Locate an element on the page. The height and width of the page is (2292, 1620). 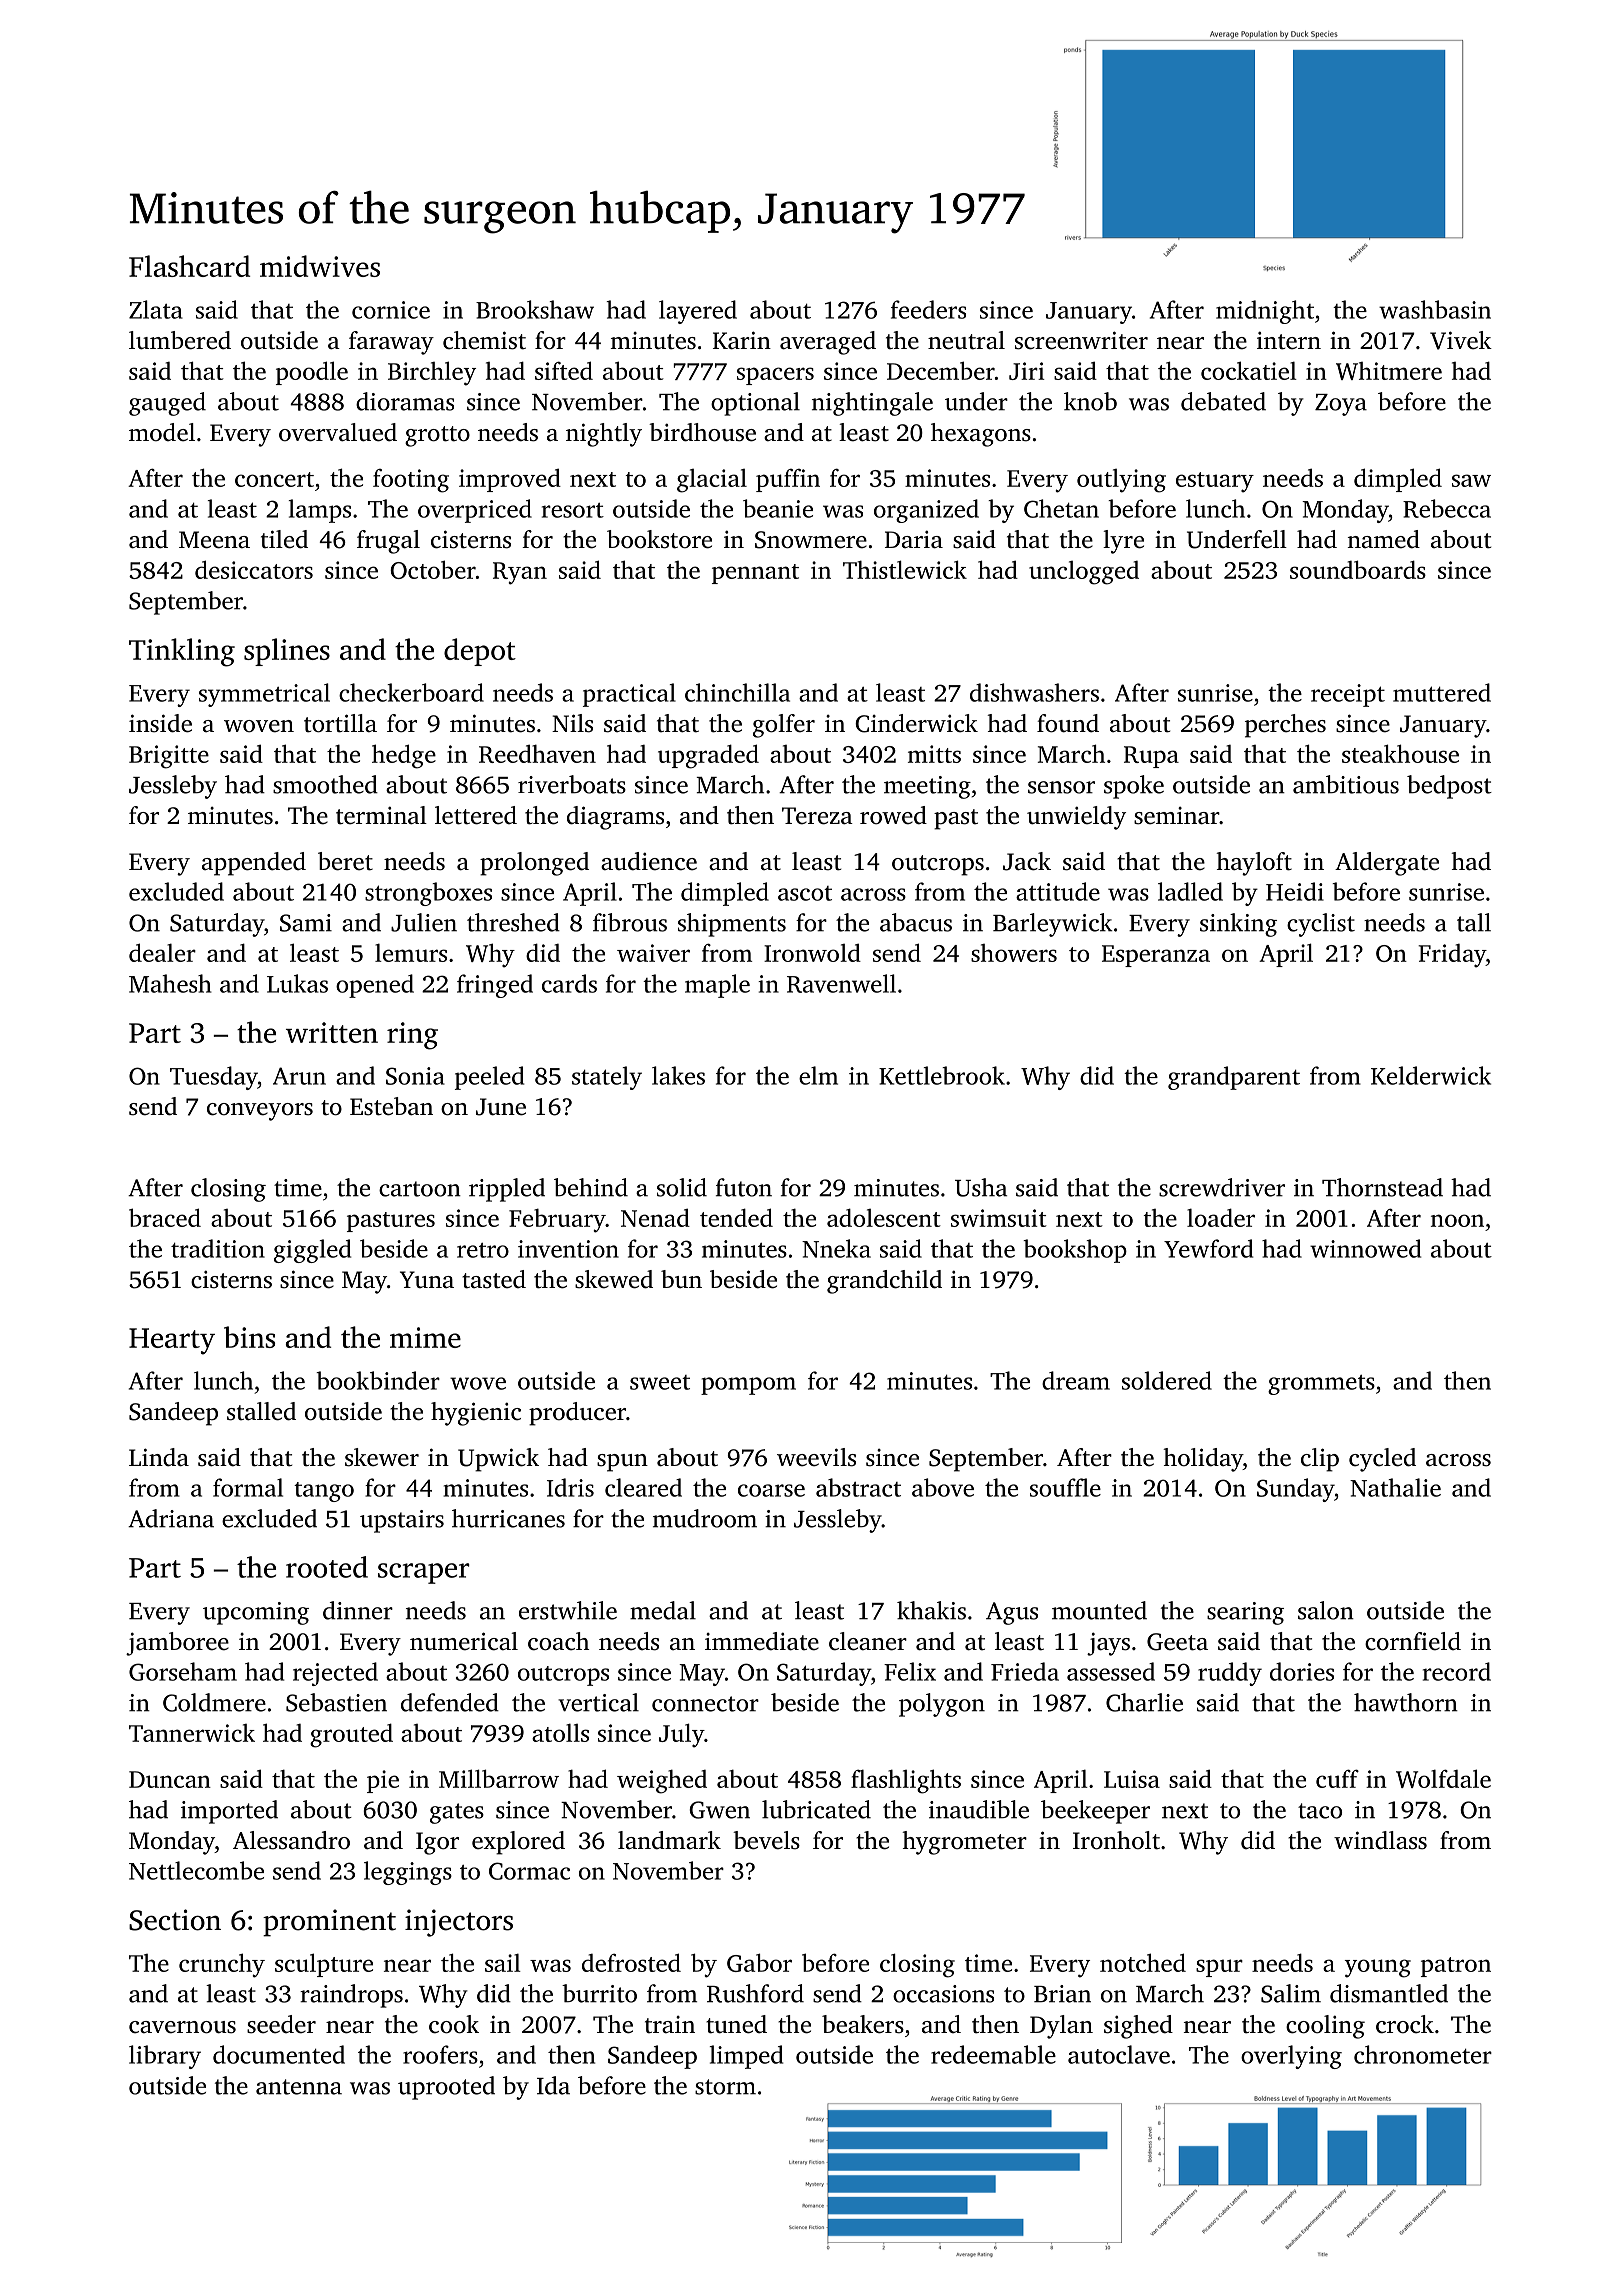
overpriced is located at coordinates (475, 511).
